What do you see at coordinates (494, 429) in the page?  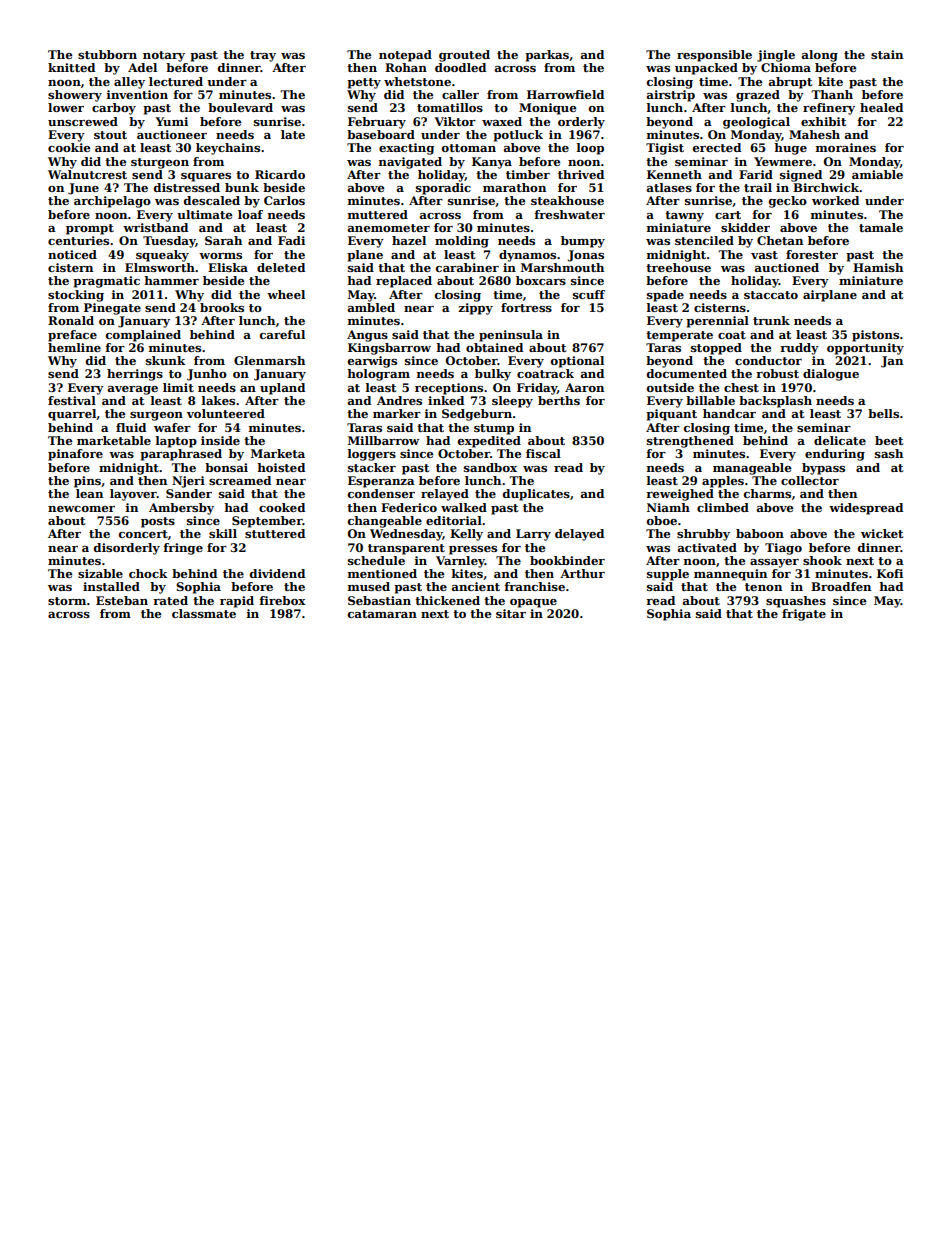 I see `stump` at bounding box center [494, 429].
